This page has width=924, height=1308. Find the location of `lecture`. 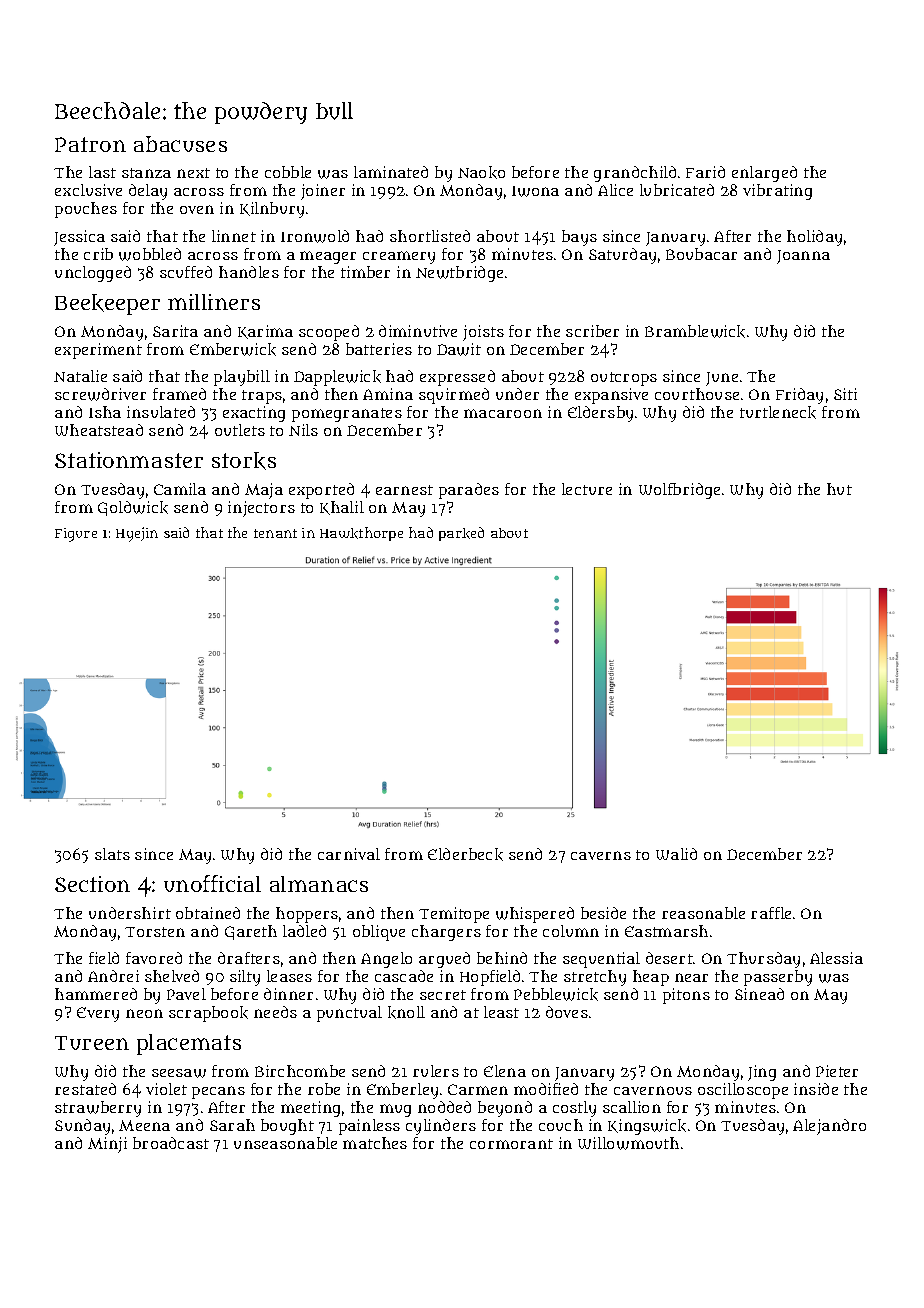

lecture is located at coordinates (587, 489).
